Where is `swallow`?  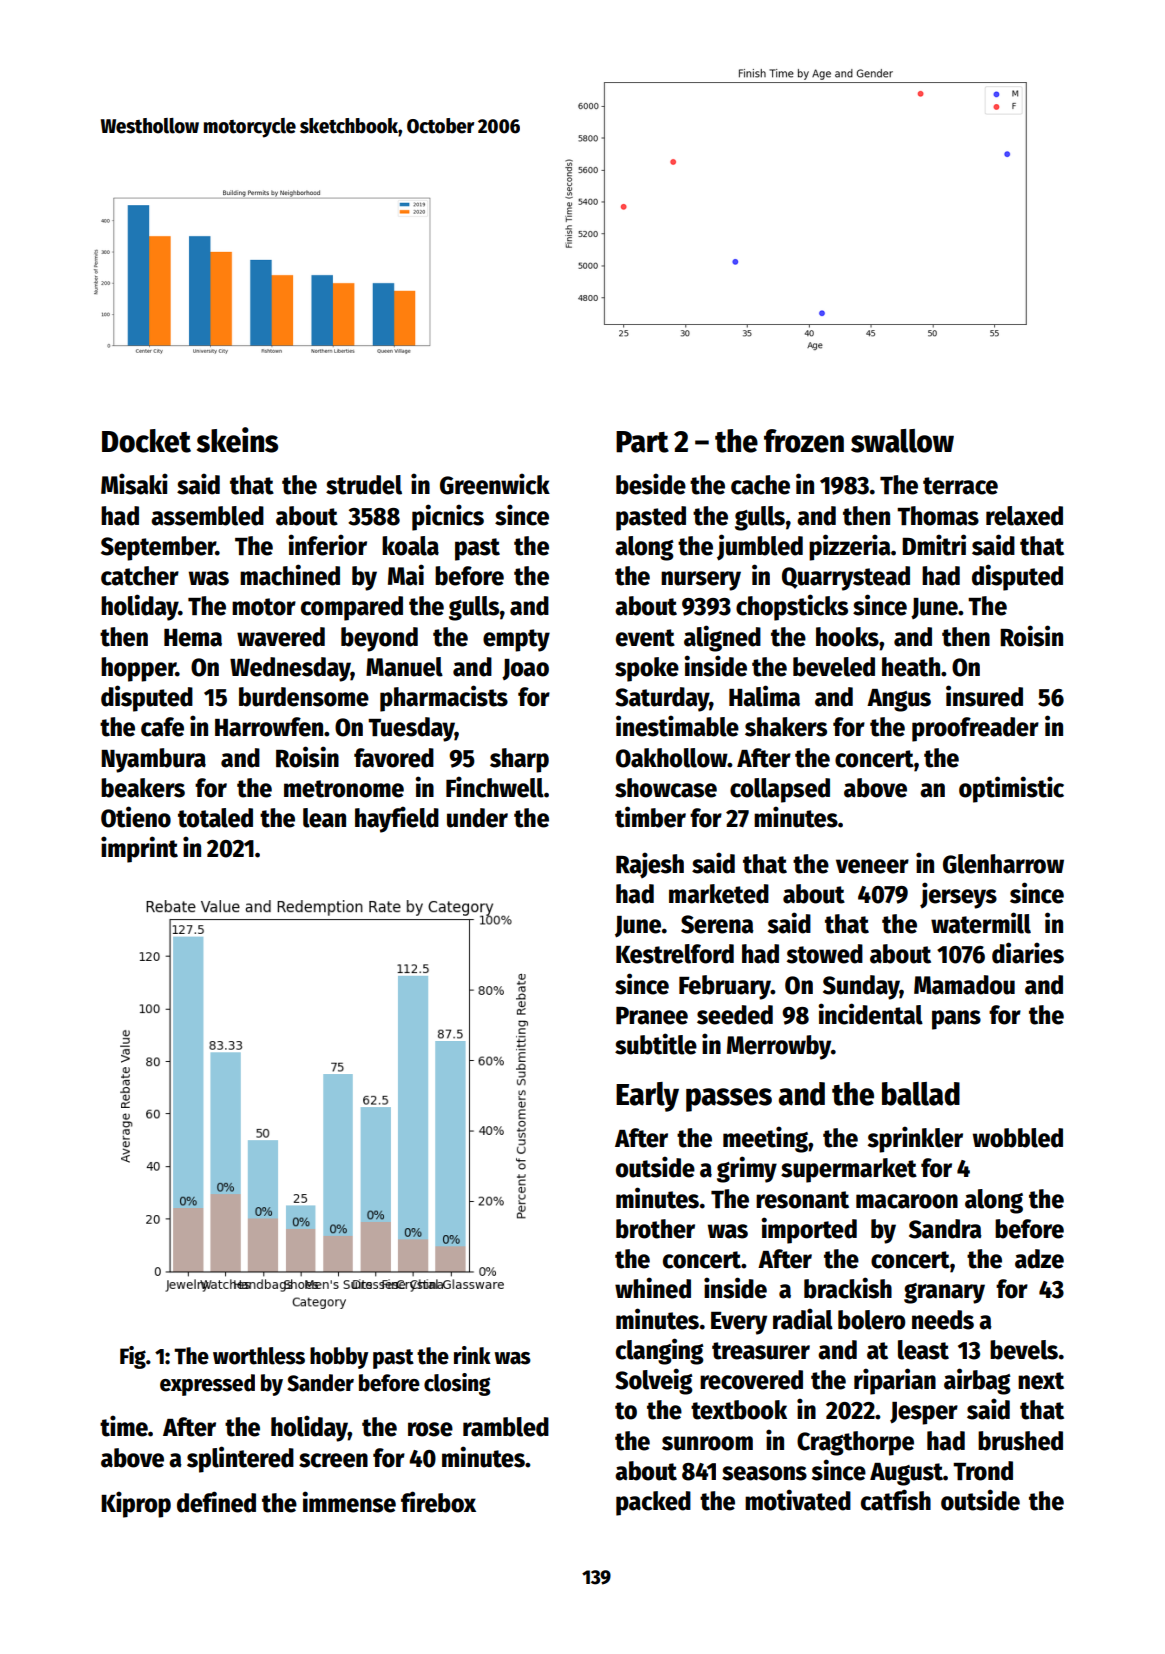
swallow is located at coordinates (902, 441).
